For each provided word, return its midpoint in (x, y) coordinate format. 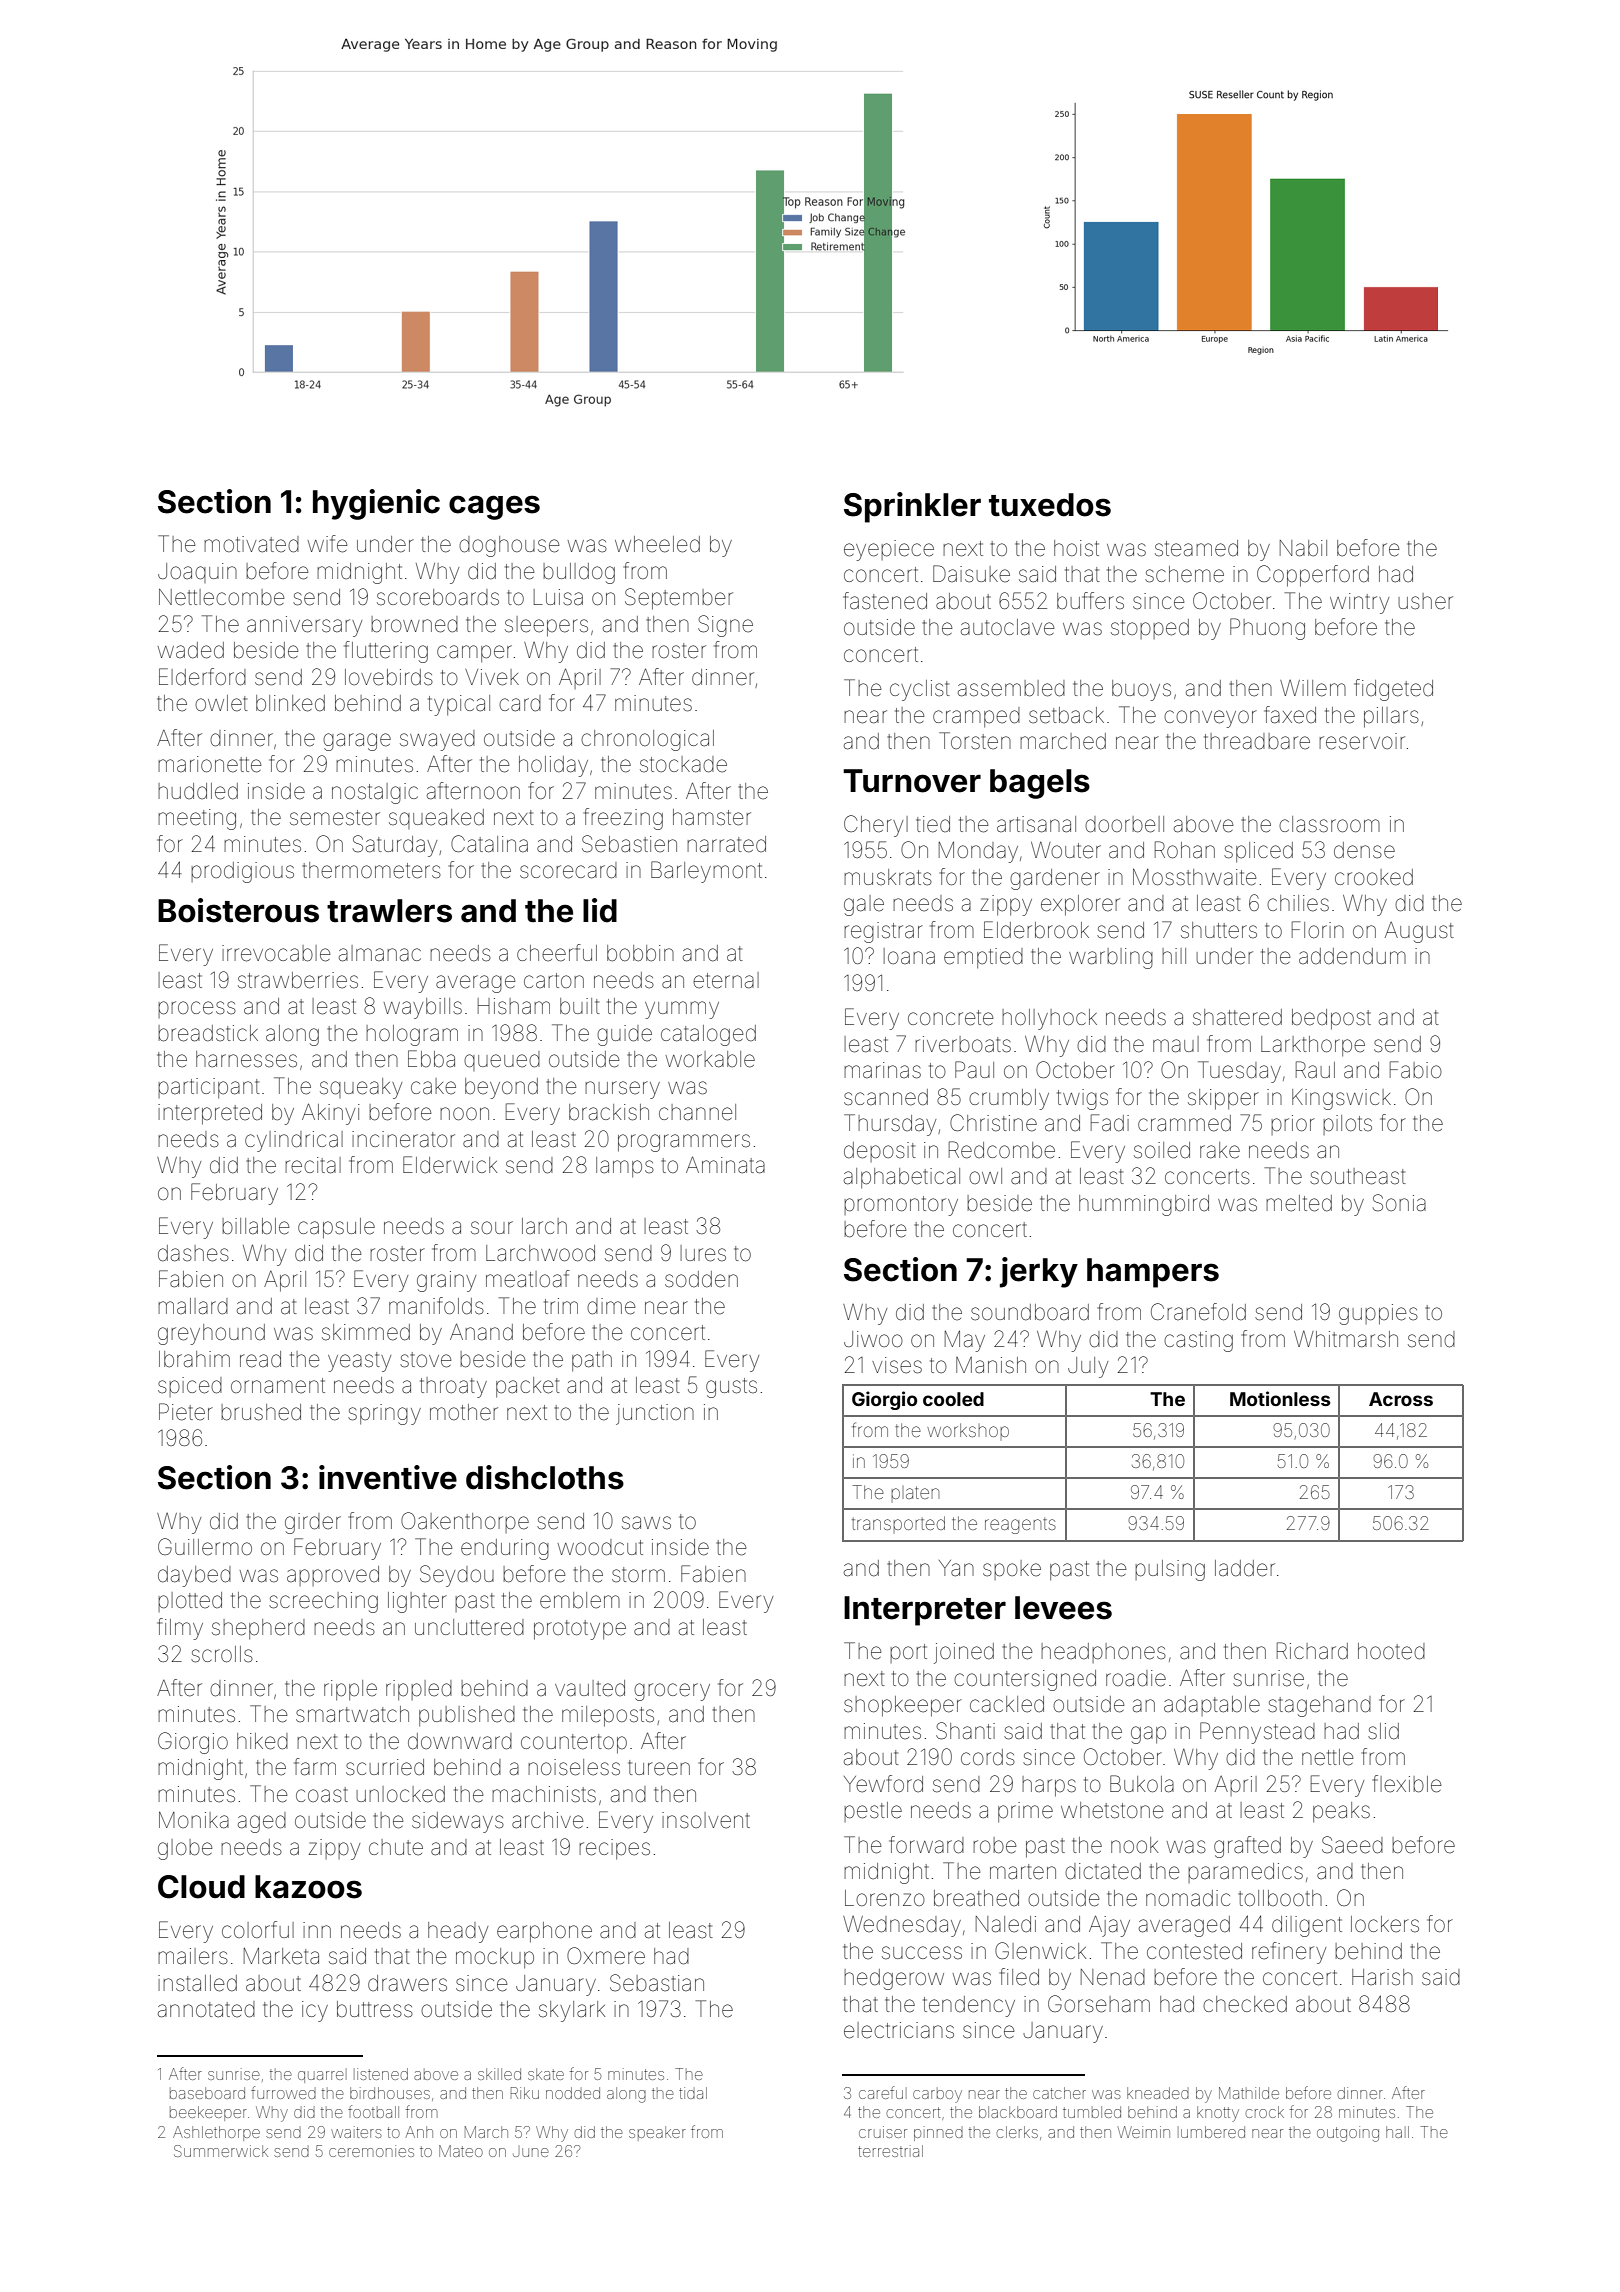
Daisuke (971, 574)
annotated (206, 2009)
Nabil (1303, 548)
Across (1401, 1399)
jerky (1039, 1272)
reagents (1020, 1526)
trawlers (389, 911)
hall (1397, 2132)
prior (1293, 1125)
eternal (726, 980)
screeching (323, 1602)
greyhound (211, 1334)
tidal (693, 2093)
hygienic (376, 504)
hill (1174, 956)
